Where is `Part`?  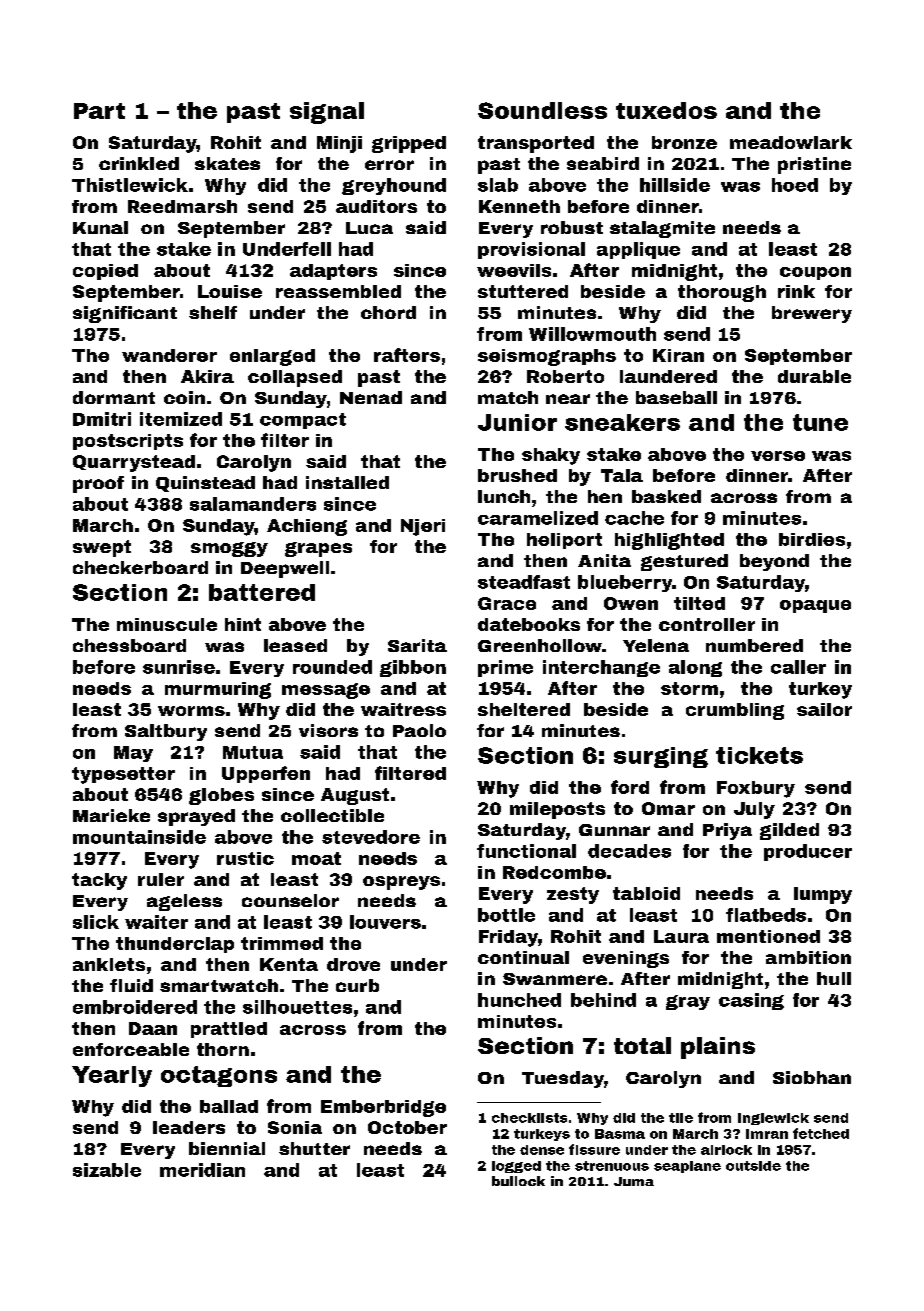 Part is located at coordinates (99, 111).
